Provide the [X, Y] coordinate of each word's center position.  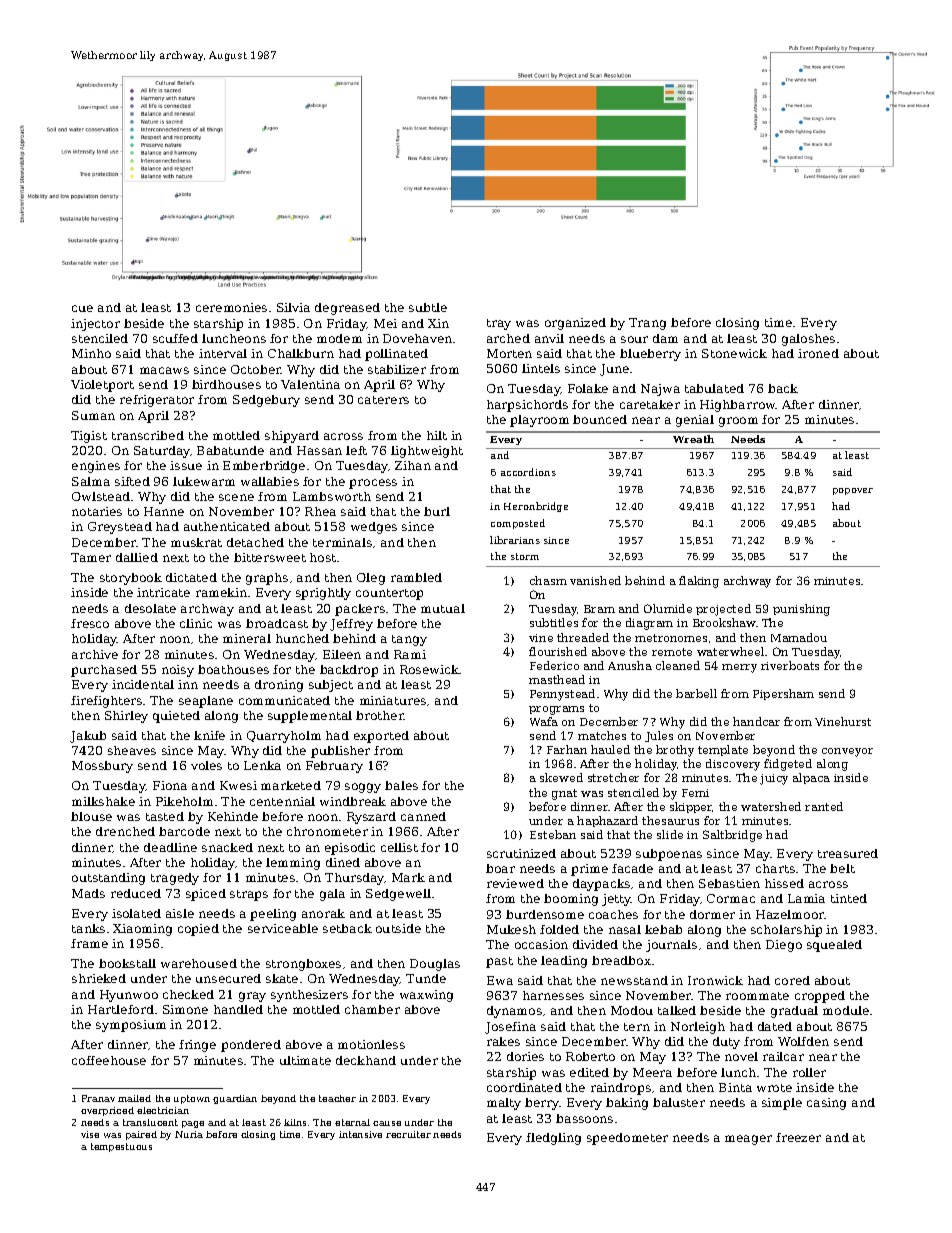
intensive [360, 1134]
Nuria [189, 1134]
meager [748, 1140]
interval [223, 353]
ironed [818, 353]
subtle [428, 307]
